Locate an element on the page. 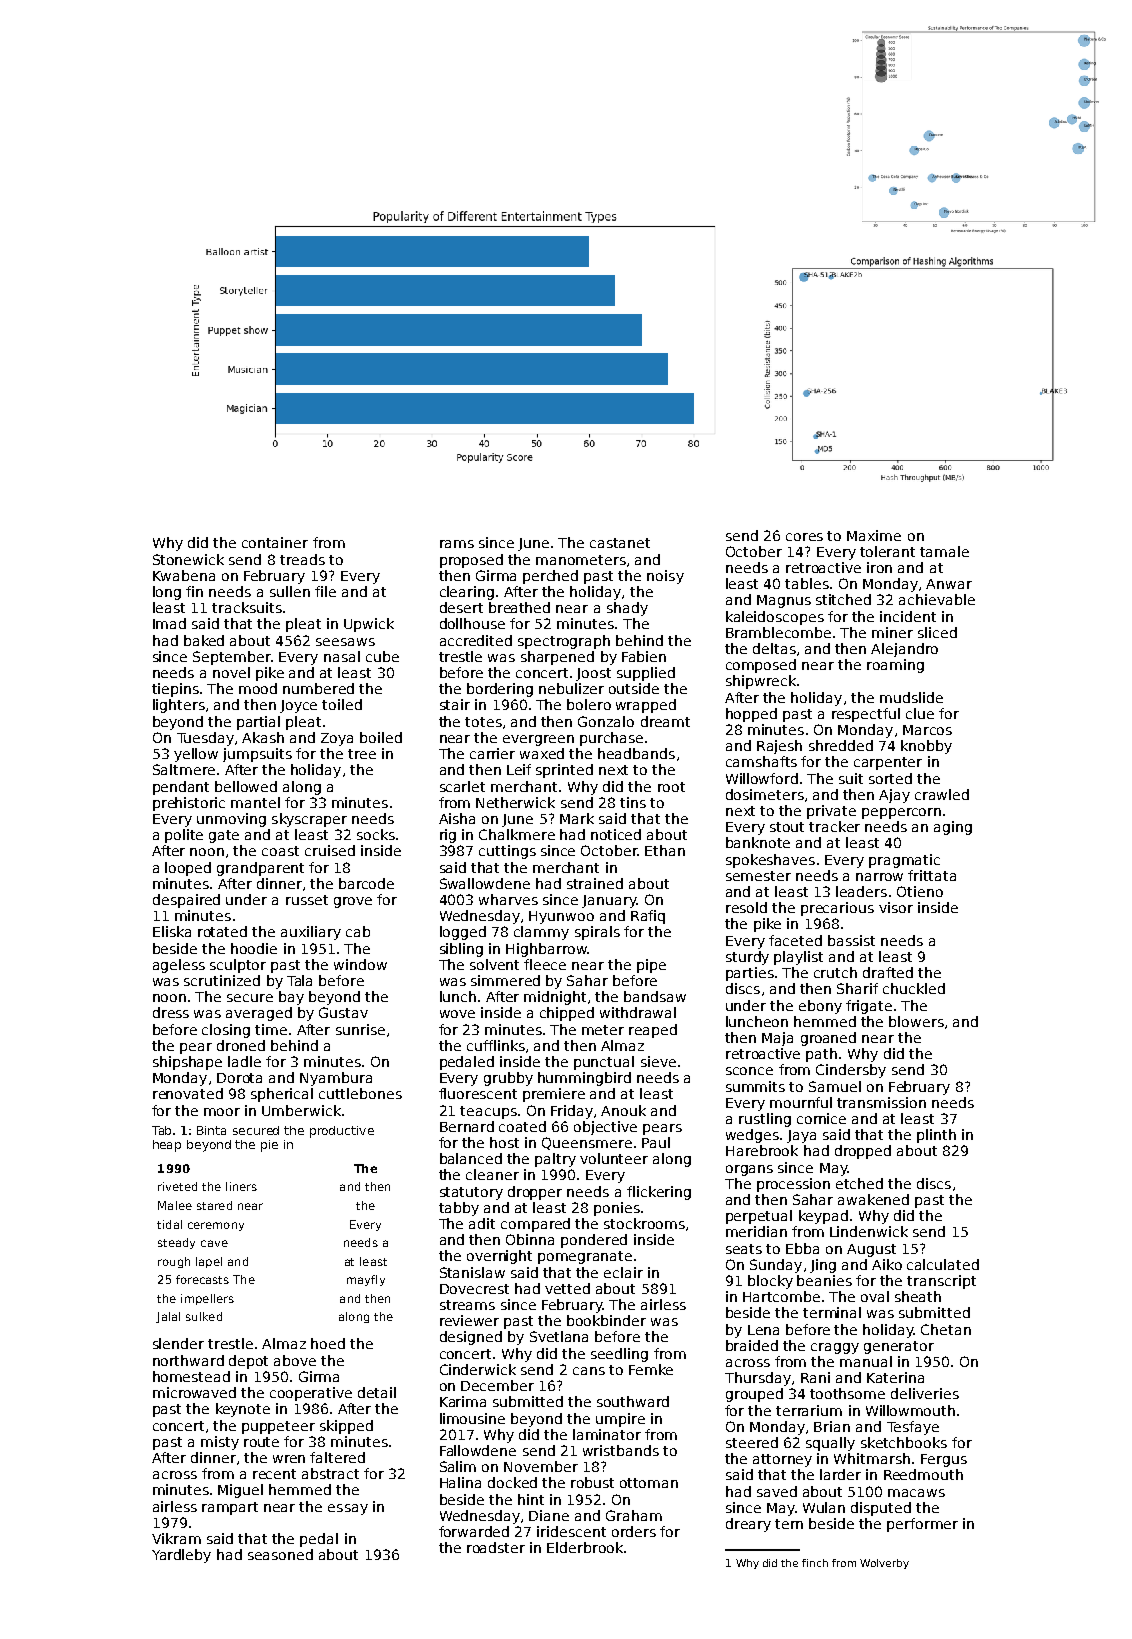  orders is located at coordinates (634, 1531).
